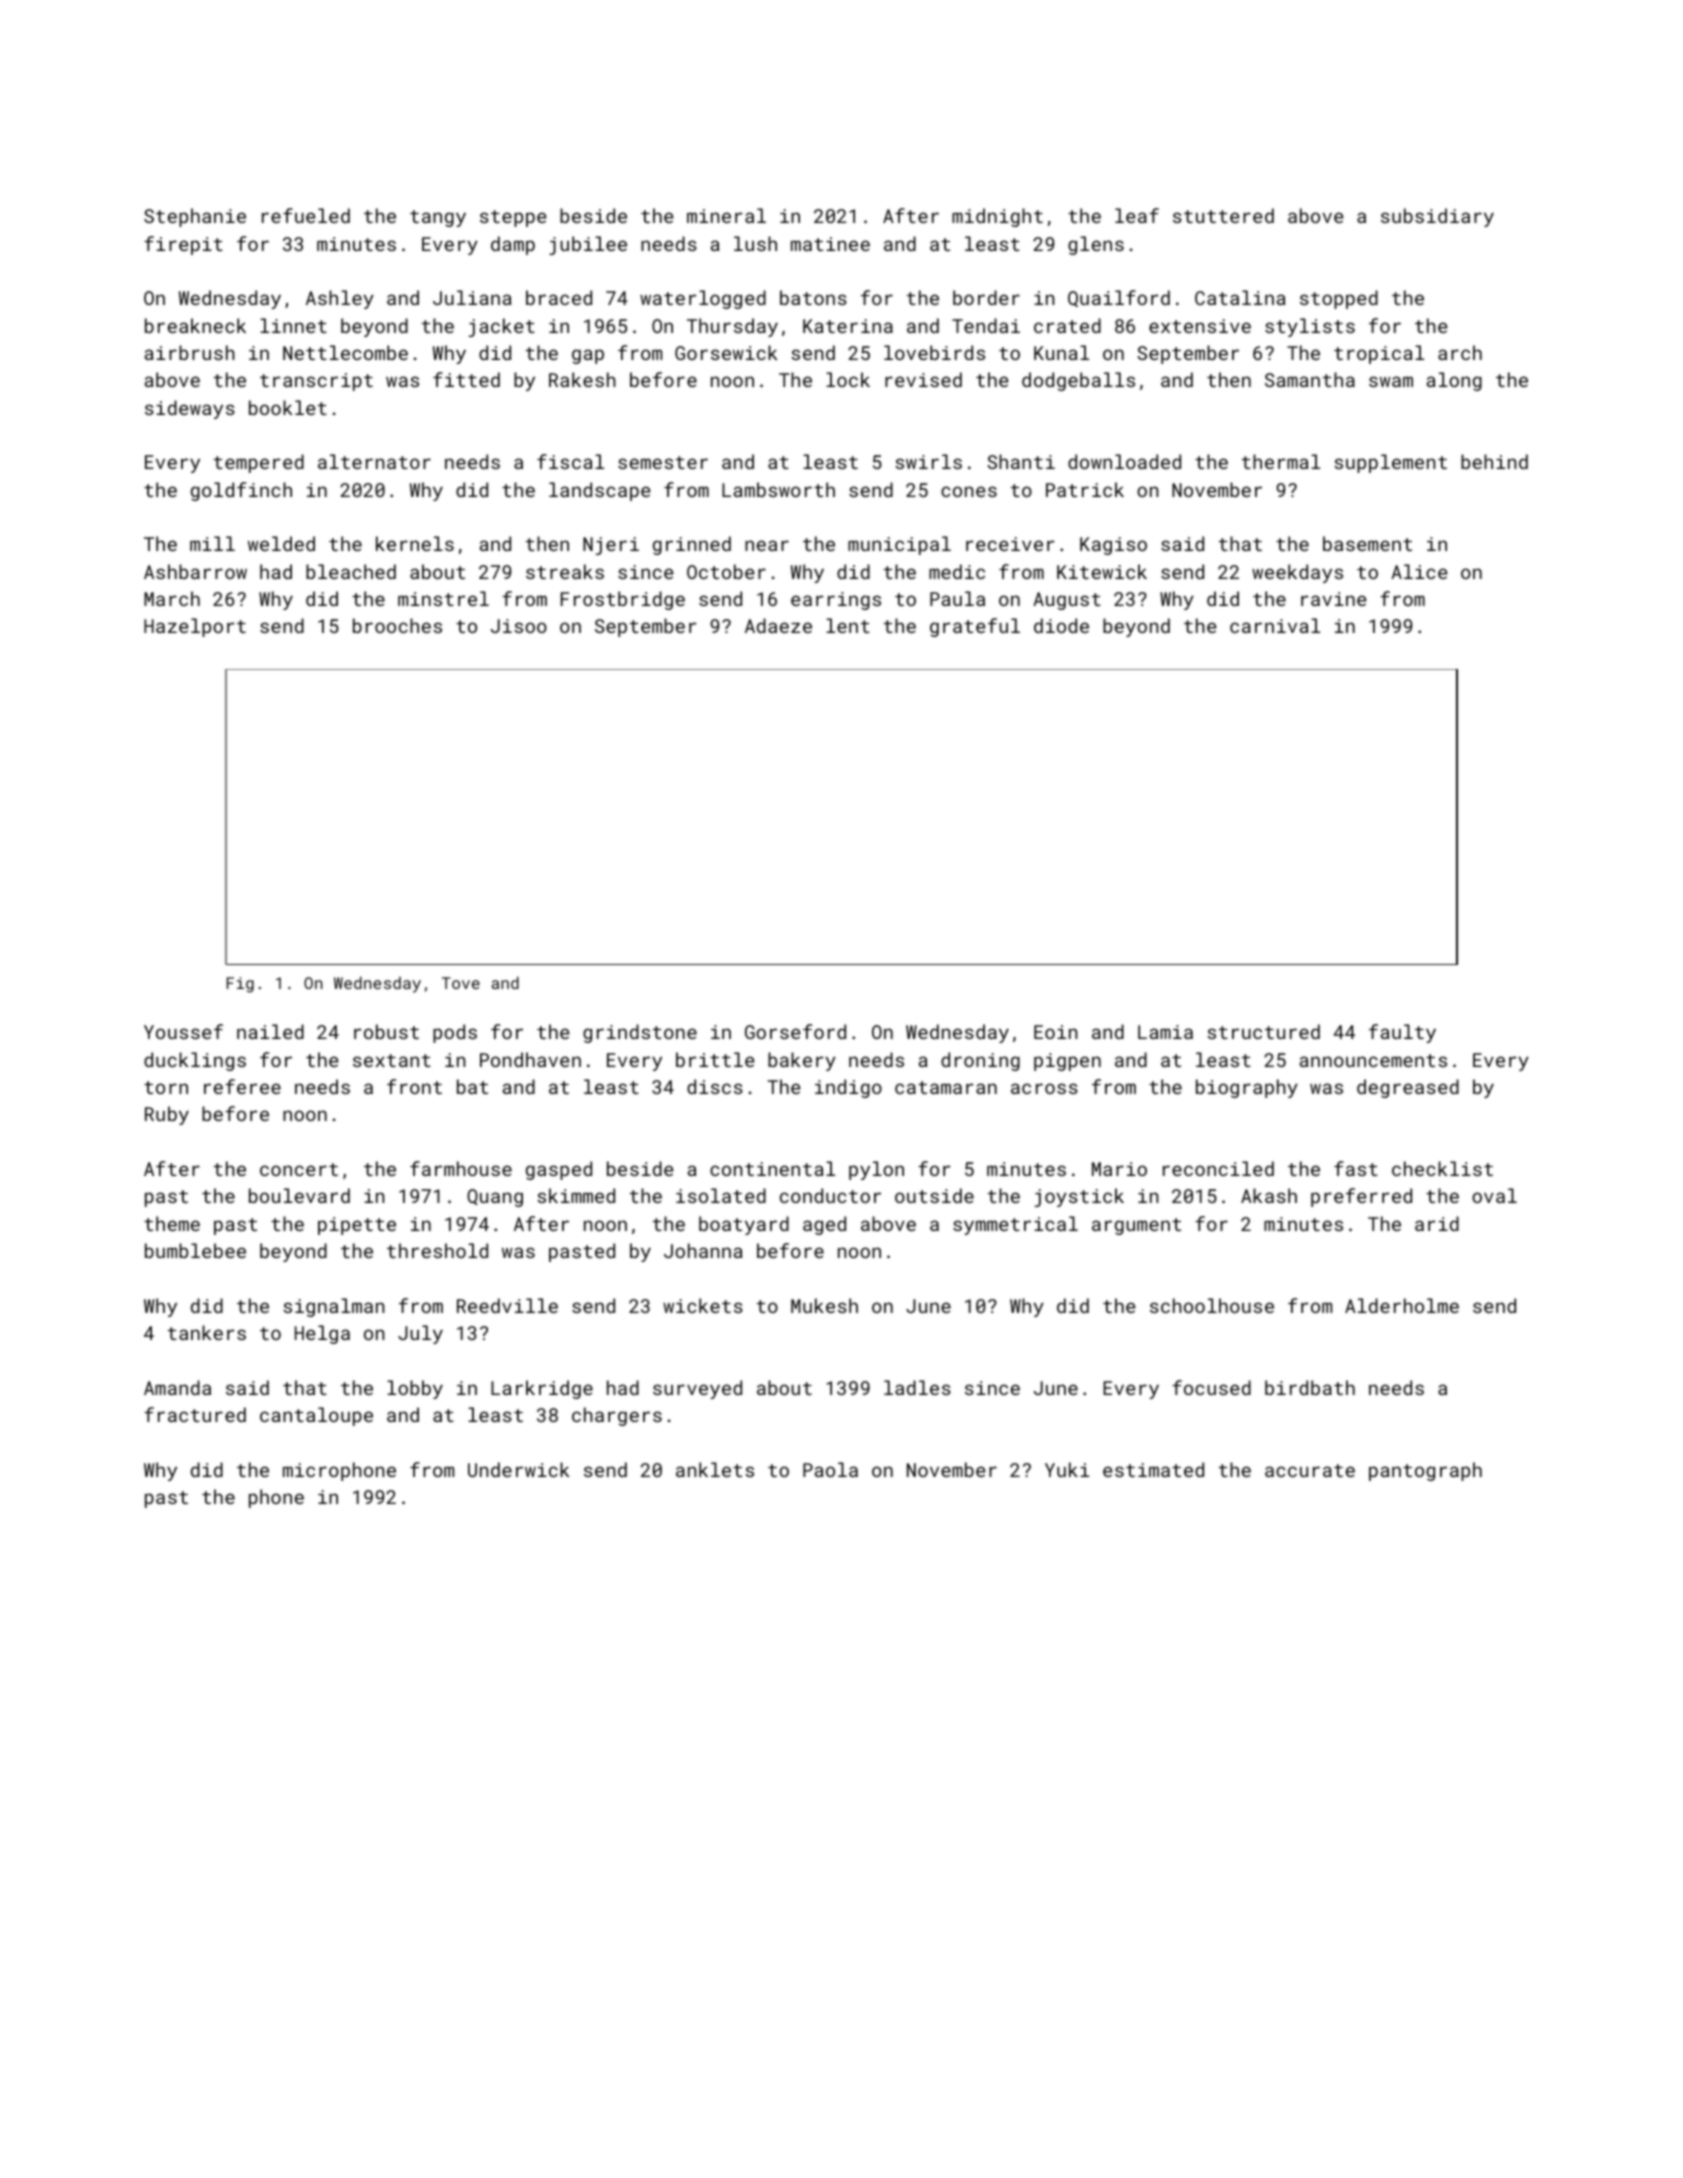 Image resolution: width=1683 pixels, height=2178 pixels. Describe the element at coordinates (795, 1031) in the screenshot. I see `Gorseford` at that location.
